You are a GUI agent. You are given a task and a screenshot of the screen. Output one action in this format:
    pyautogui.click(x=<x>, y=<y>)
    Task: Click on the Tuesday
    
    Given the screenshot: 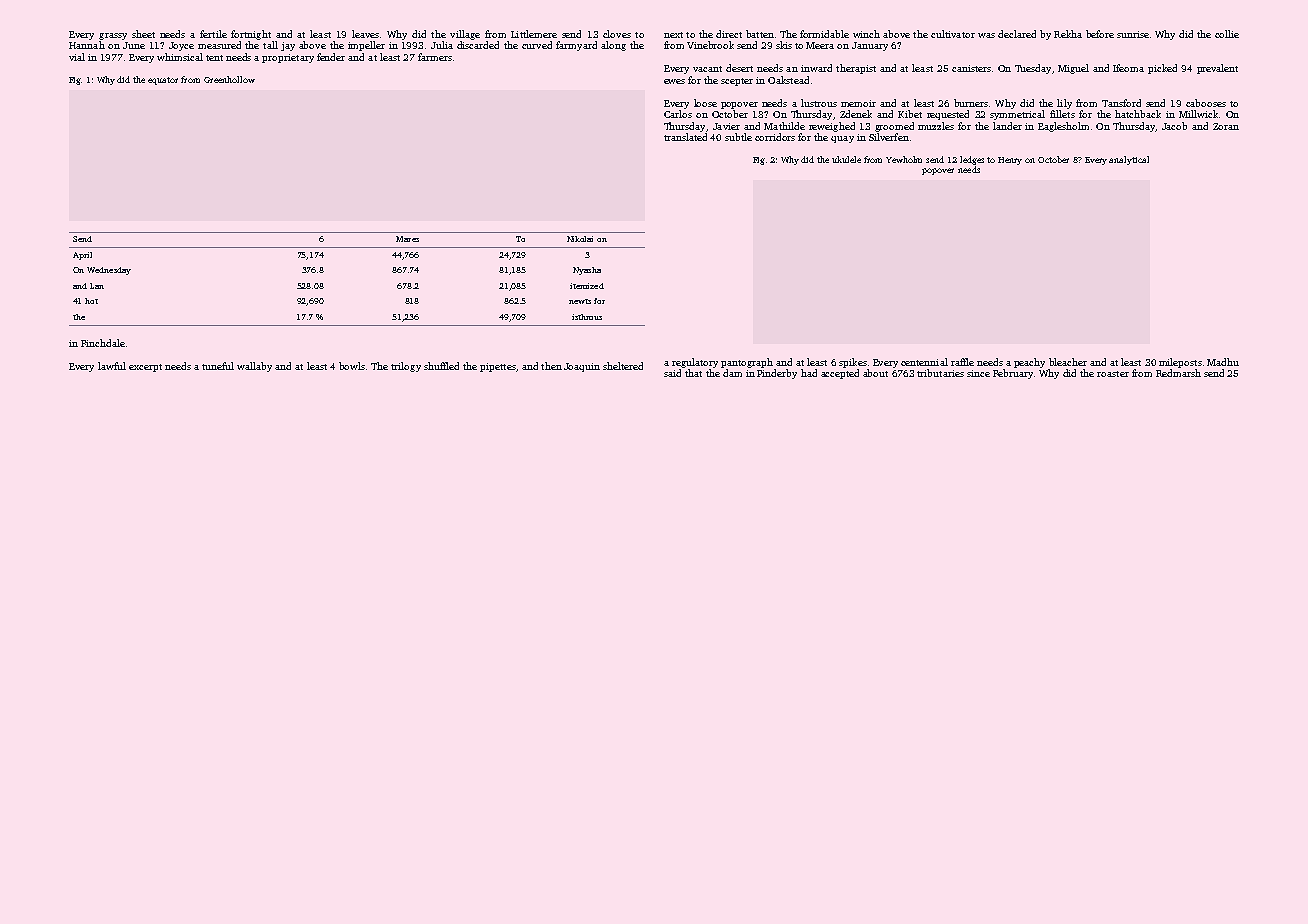 What is the action you would take?
    pyautogui.click(x=1033, y=69)
